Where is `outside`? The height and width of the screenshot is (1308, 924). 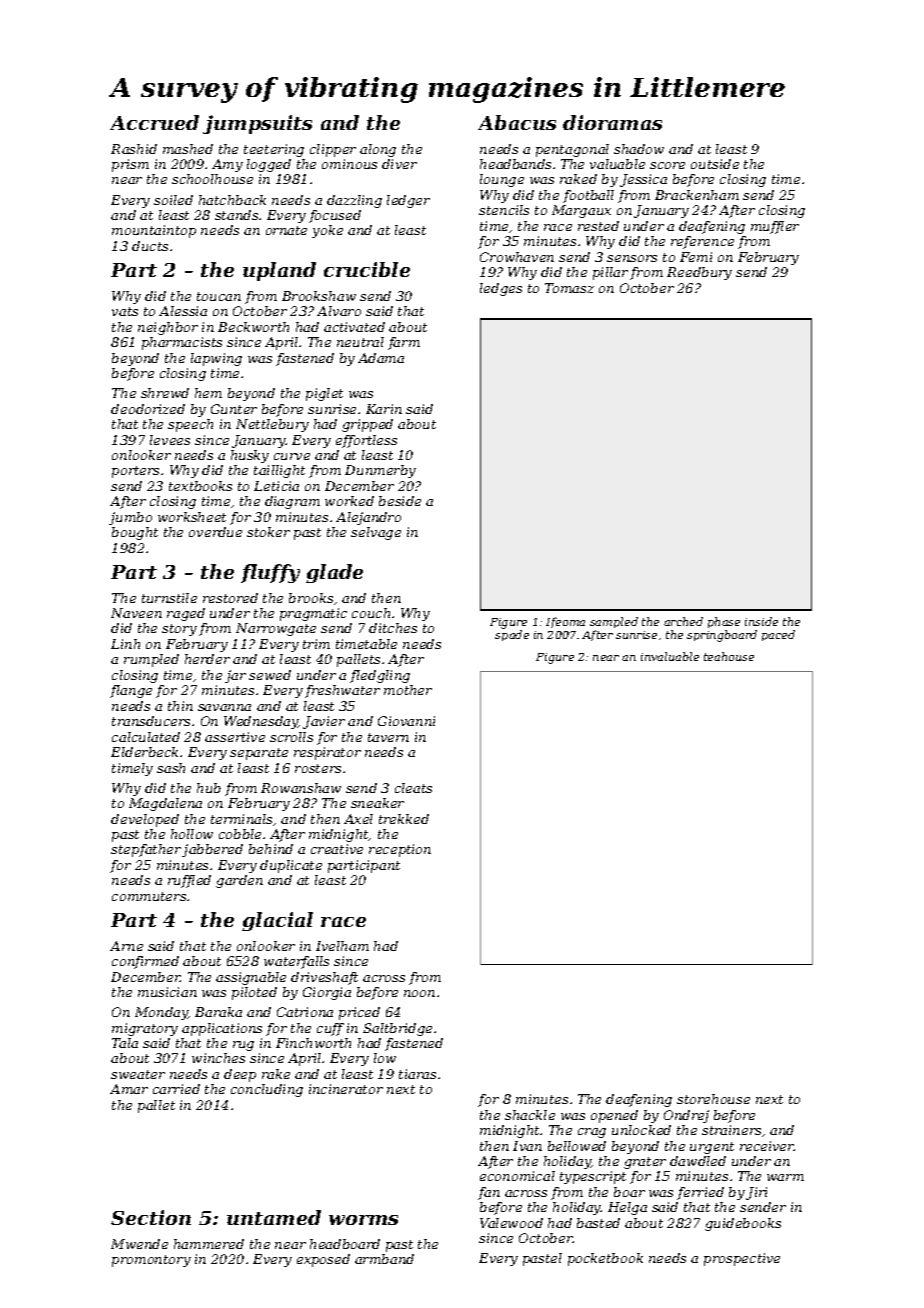
outside is located at coordinates (715, 164).
